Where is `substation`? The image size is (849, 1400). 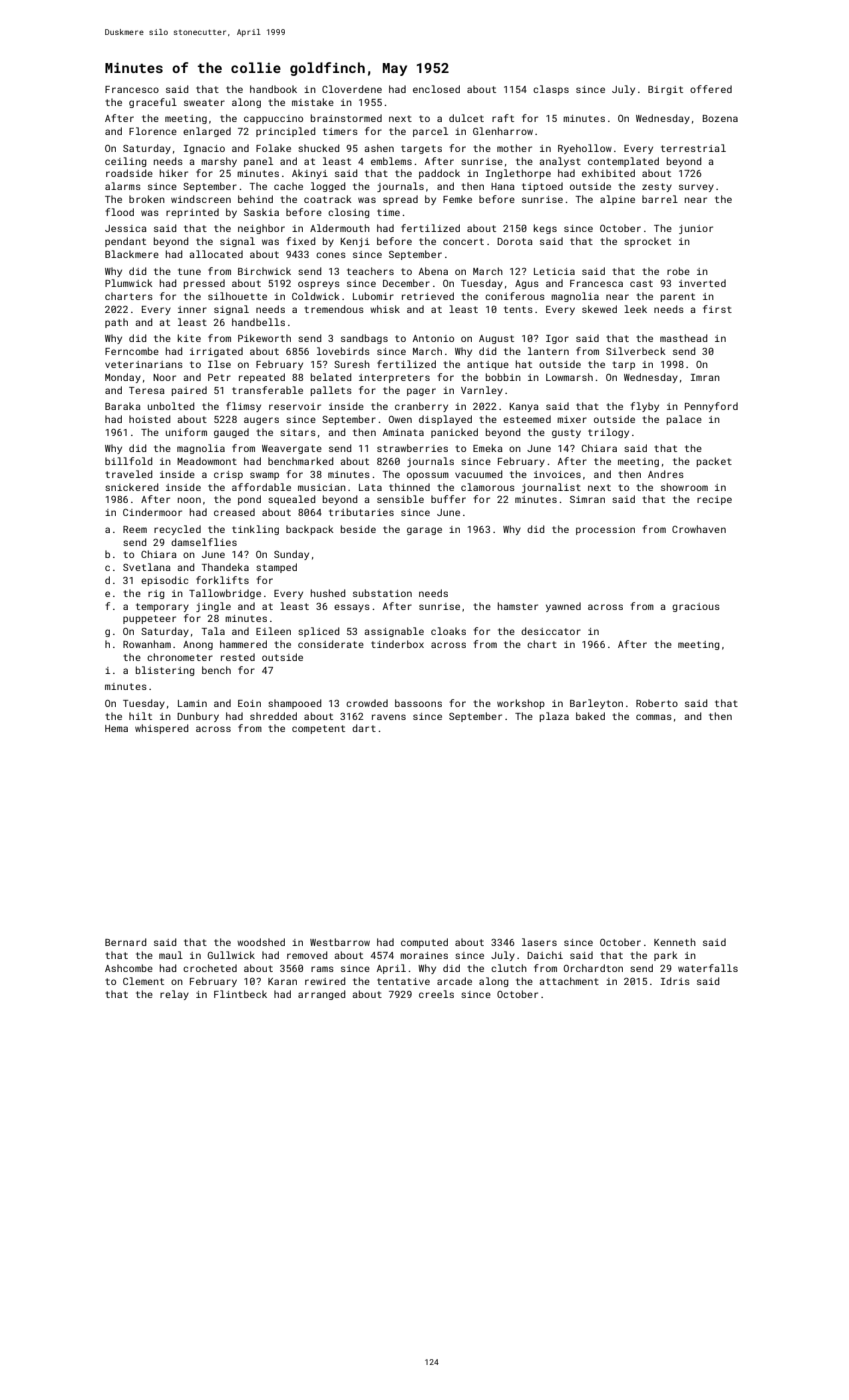
substation is located at coordinates (382, 593).
